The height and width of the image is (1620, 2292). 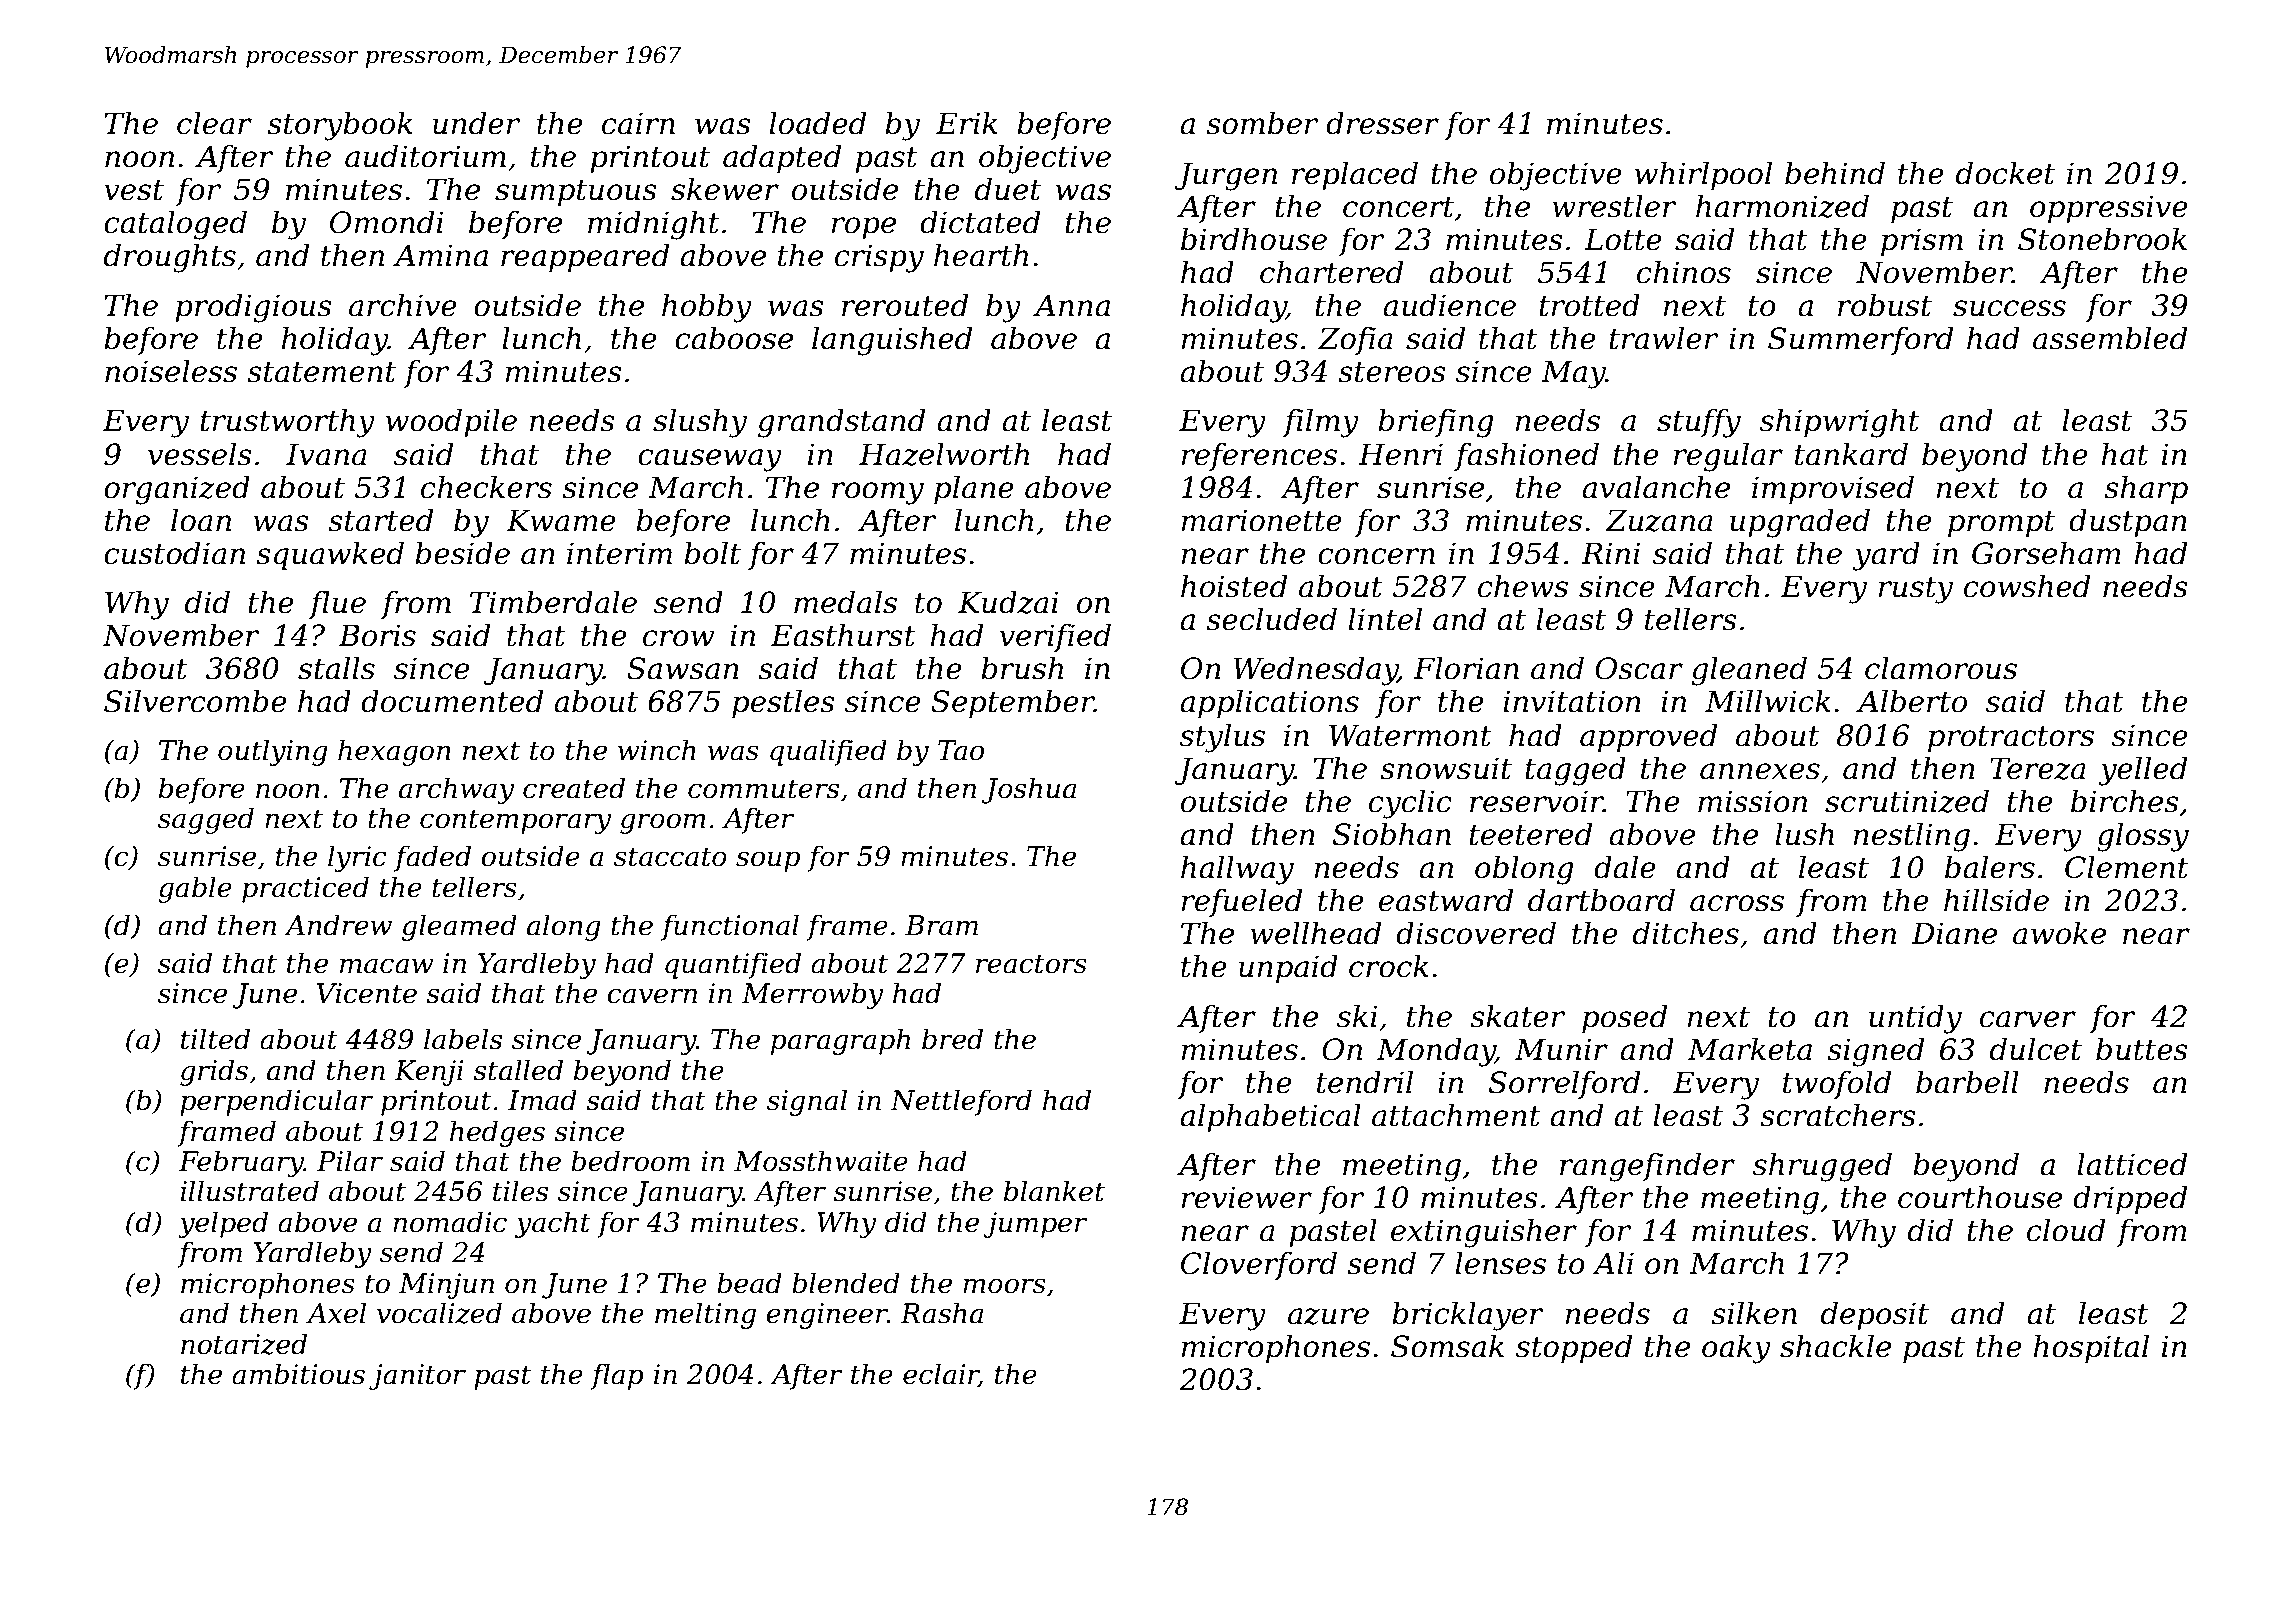 I want to click on hobby, so click(x=707, y=308).
